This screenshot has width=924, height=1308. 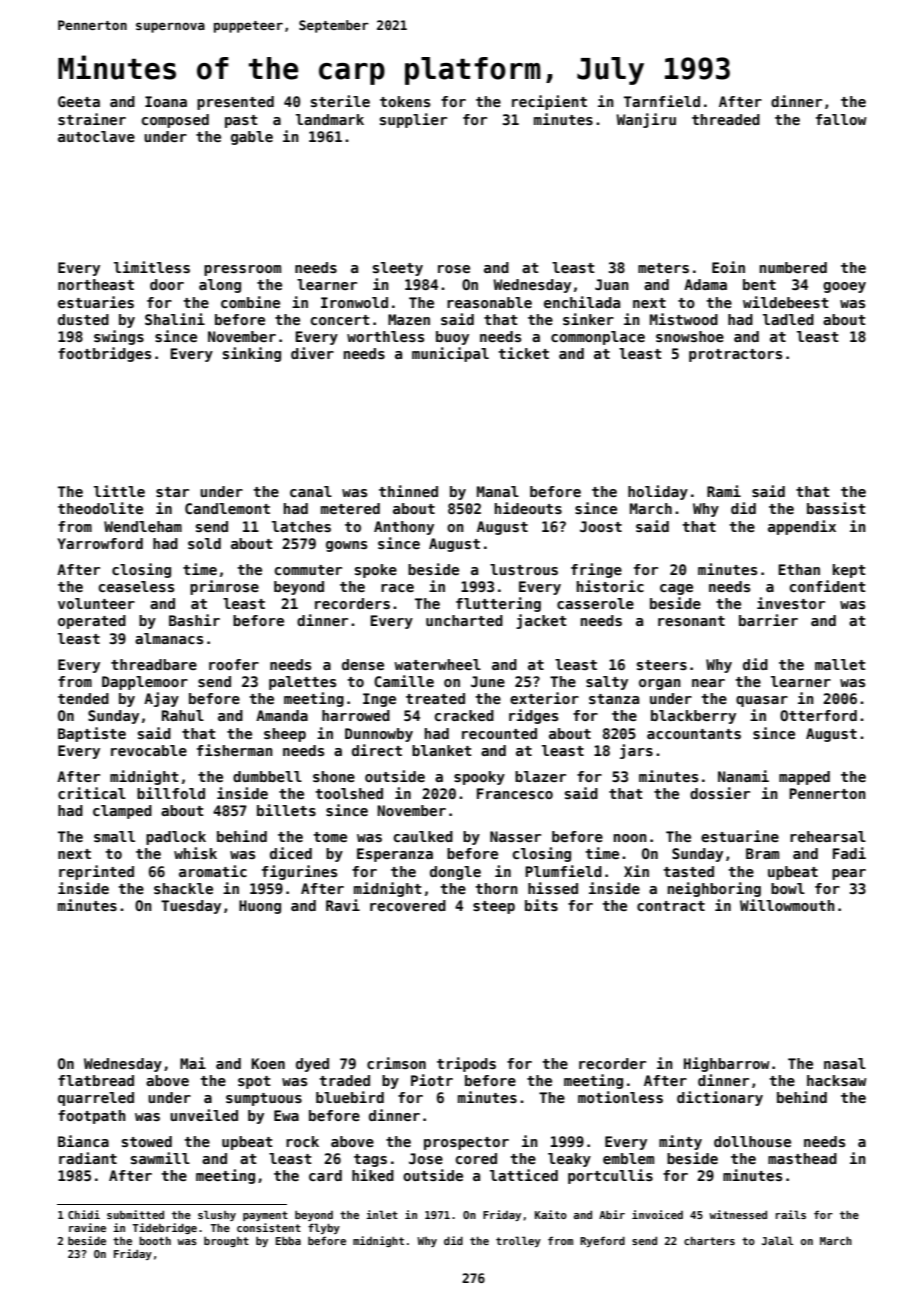 What do you see at coordinates (720, 793) in the screenshot?
I see `dossier` at bounding box center [720, 793].
